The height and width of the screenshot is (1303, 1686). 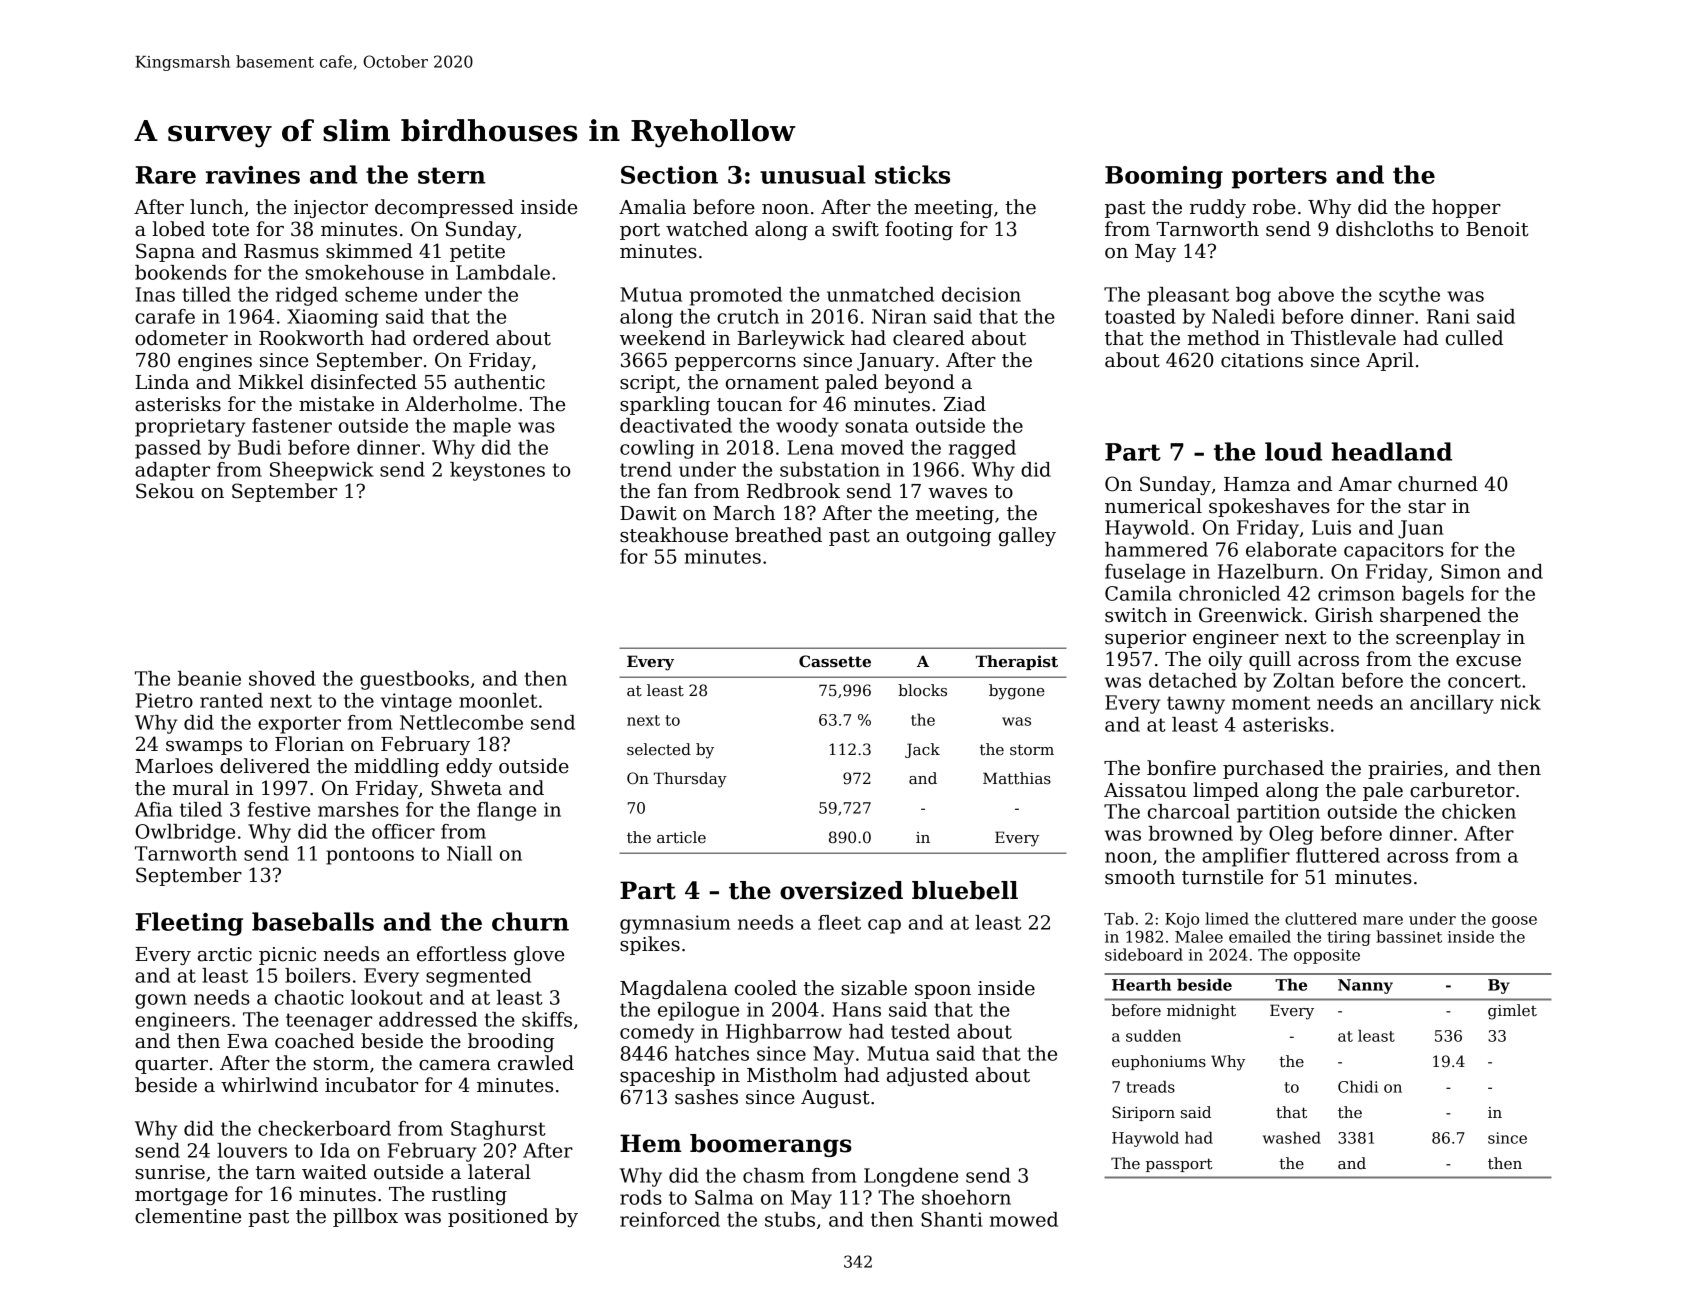 I want to click on Sekou, so click(x=165, y=491).
